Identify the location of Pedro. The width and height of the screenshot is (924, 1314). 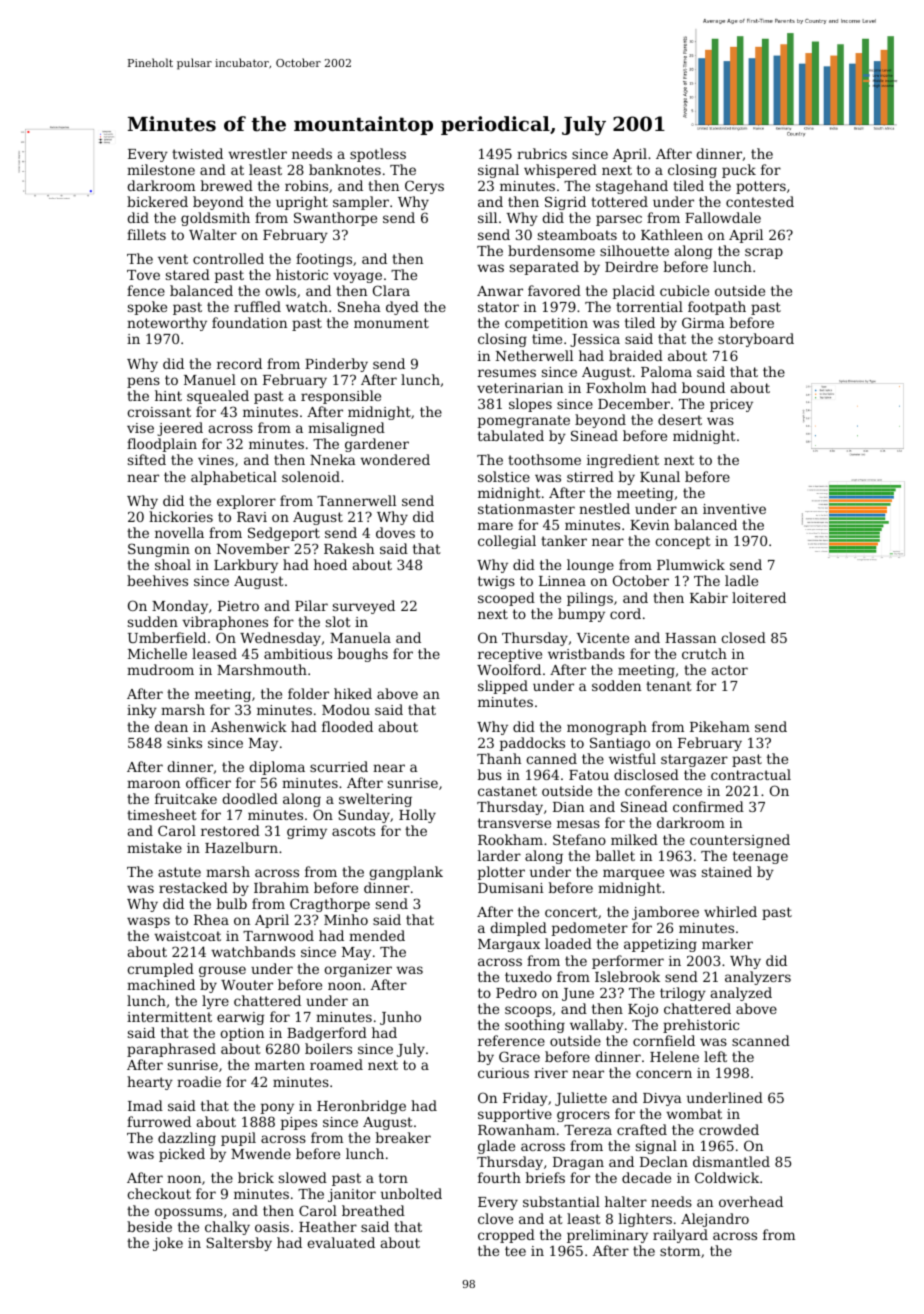
(516, 992).
